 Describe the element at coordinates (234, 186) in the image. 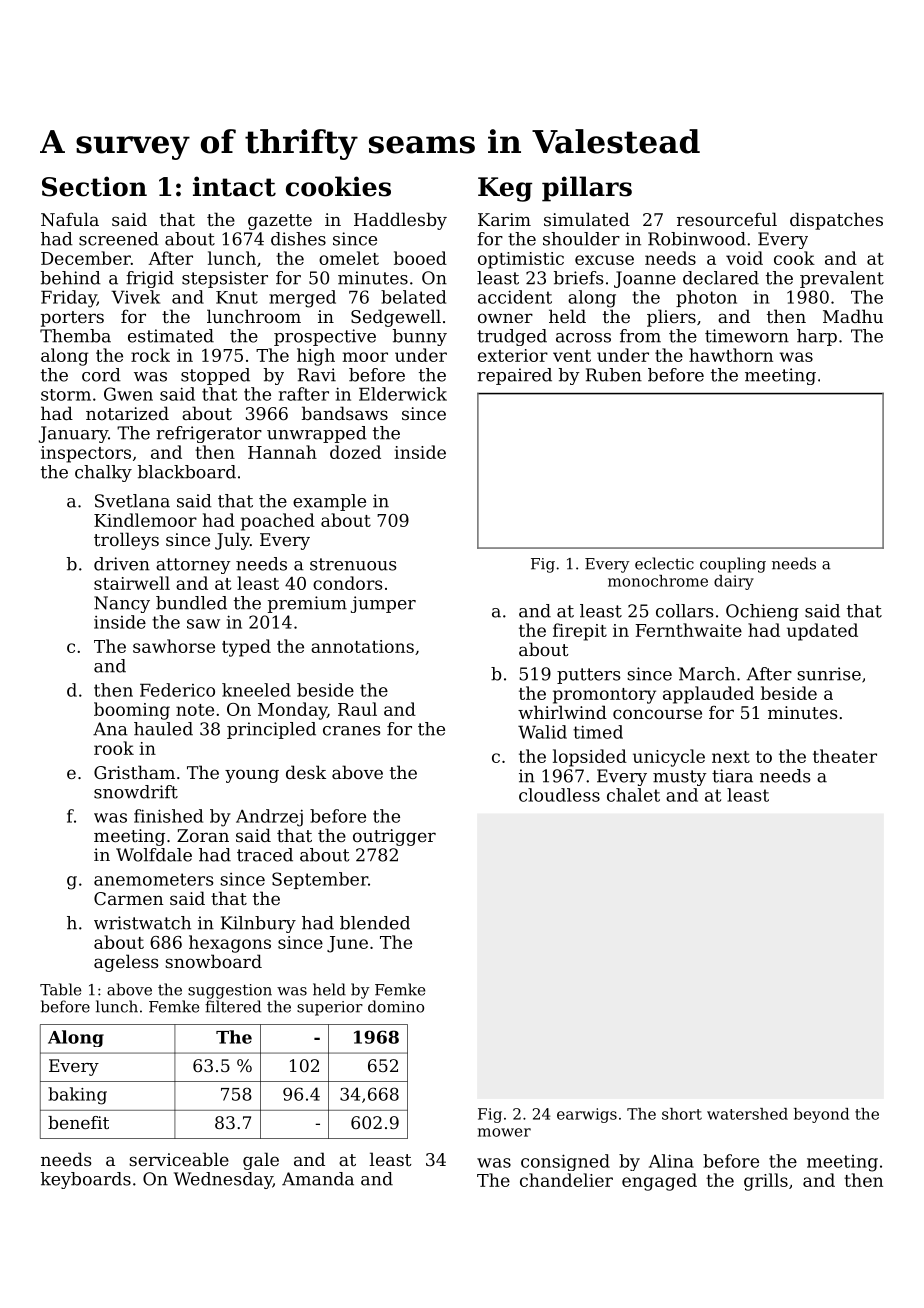

I see `intact` at that location.
